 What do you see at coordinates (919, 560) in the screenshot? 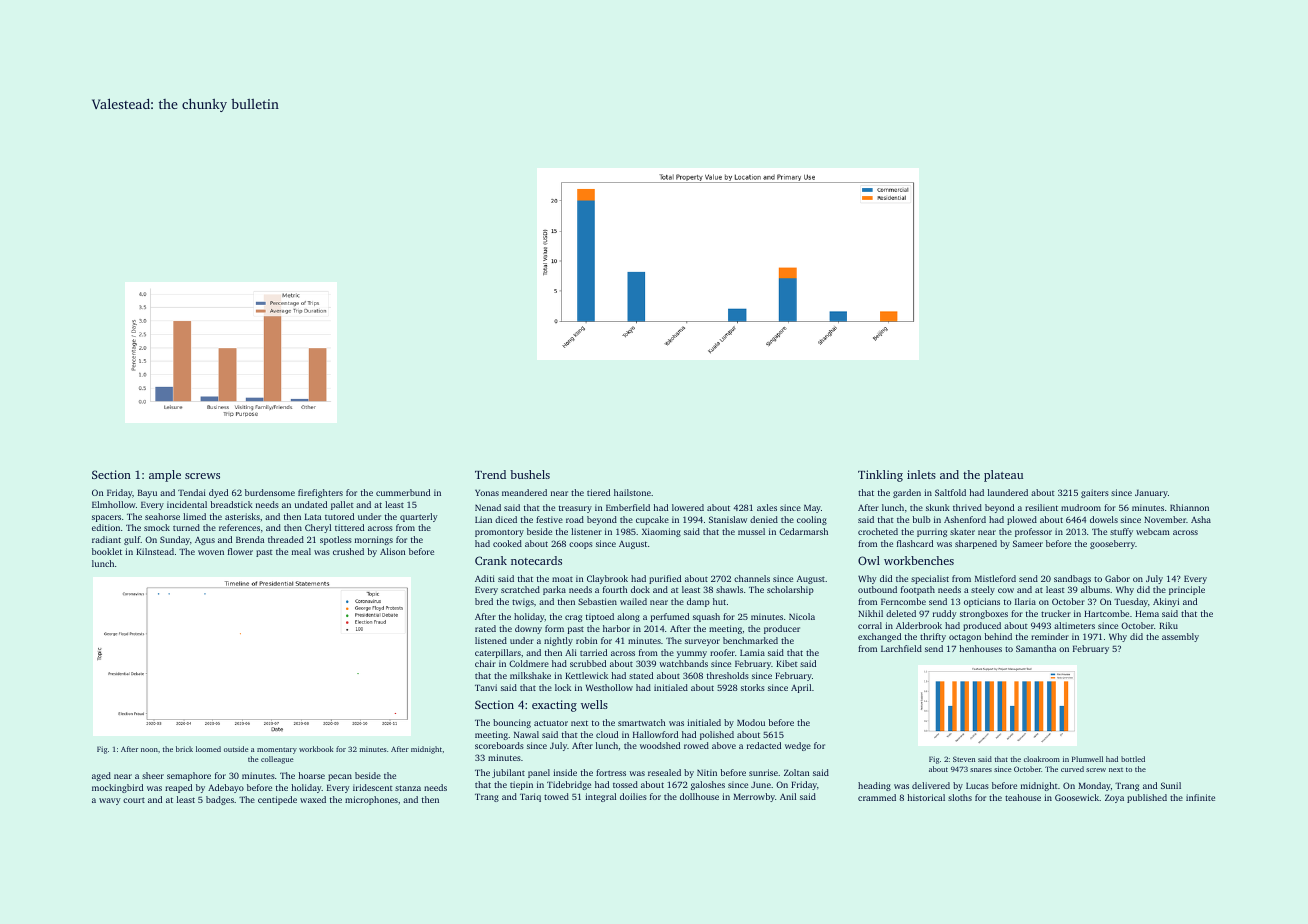
I see `workbenches` at bounding box center [919, 560].
